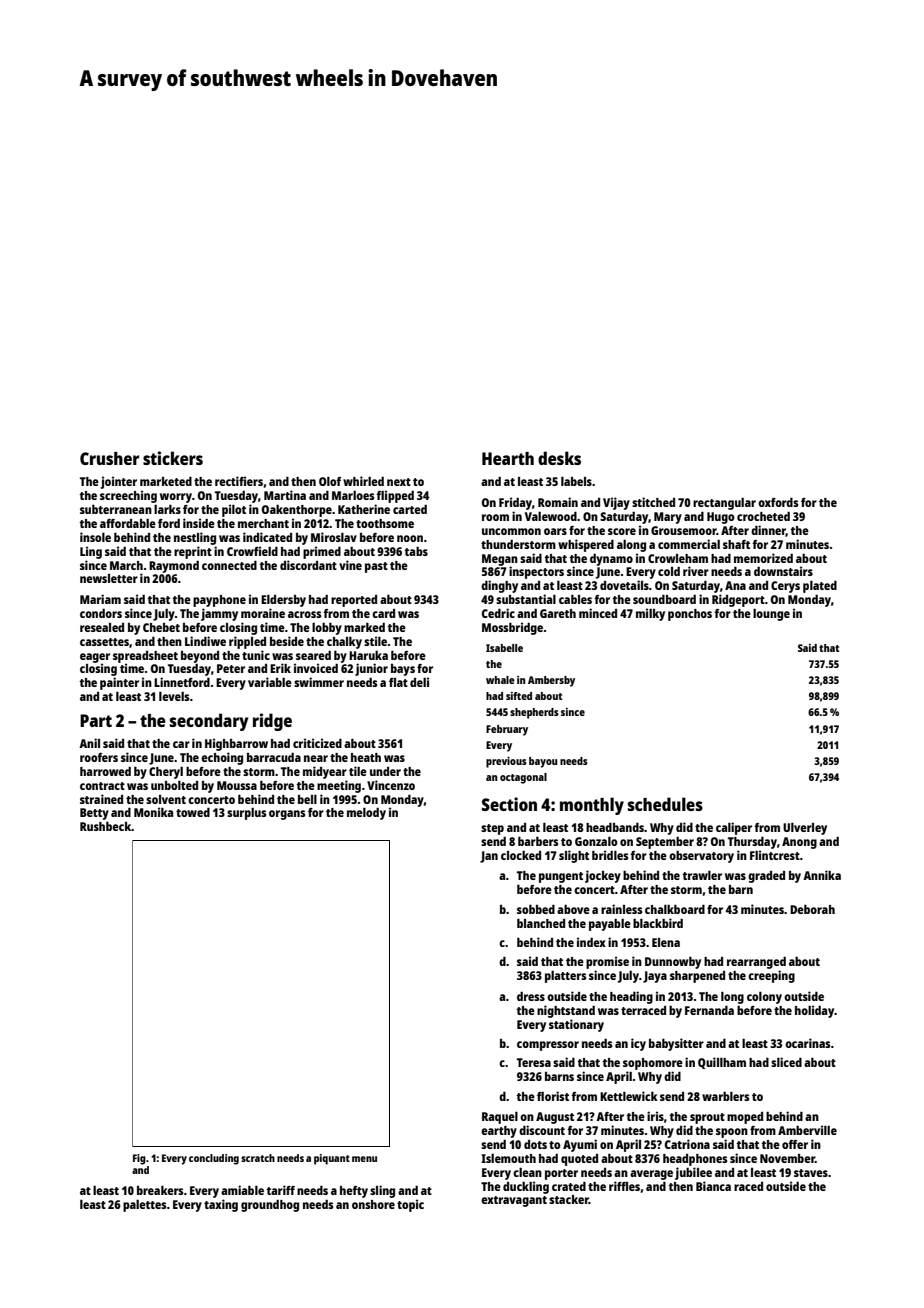 This screenshot has height=1308, width=924. What do you see at coordinates (199, 523) in the screenshot?
I see `inside` at bounding box center [199, 523].
